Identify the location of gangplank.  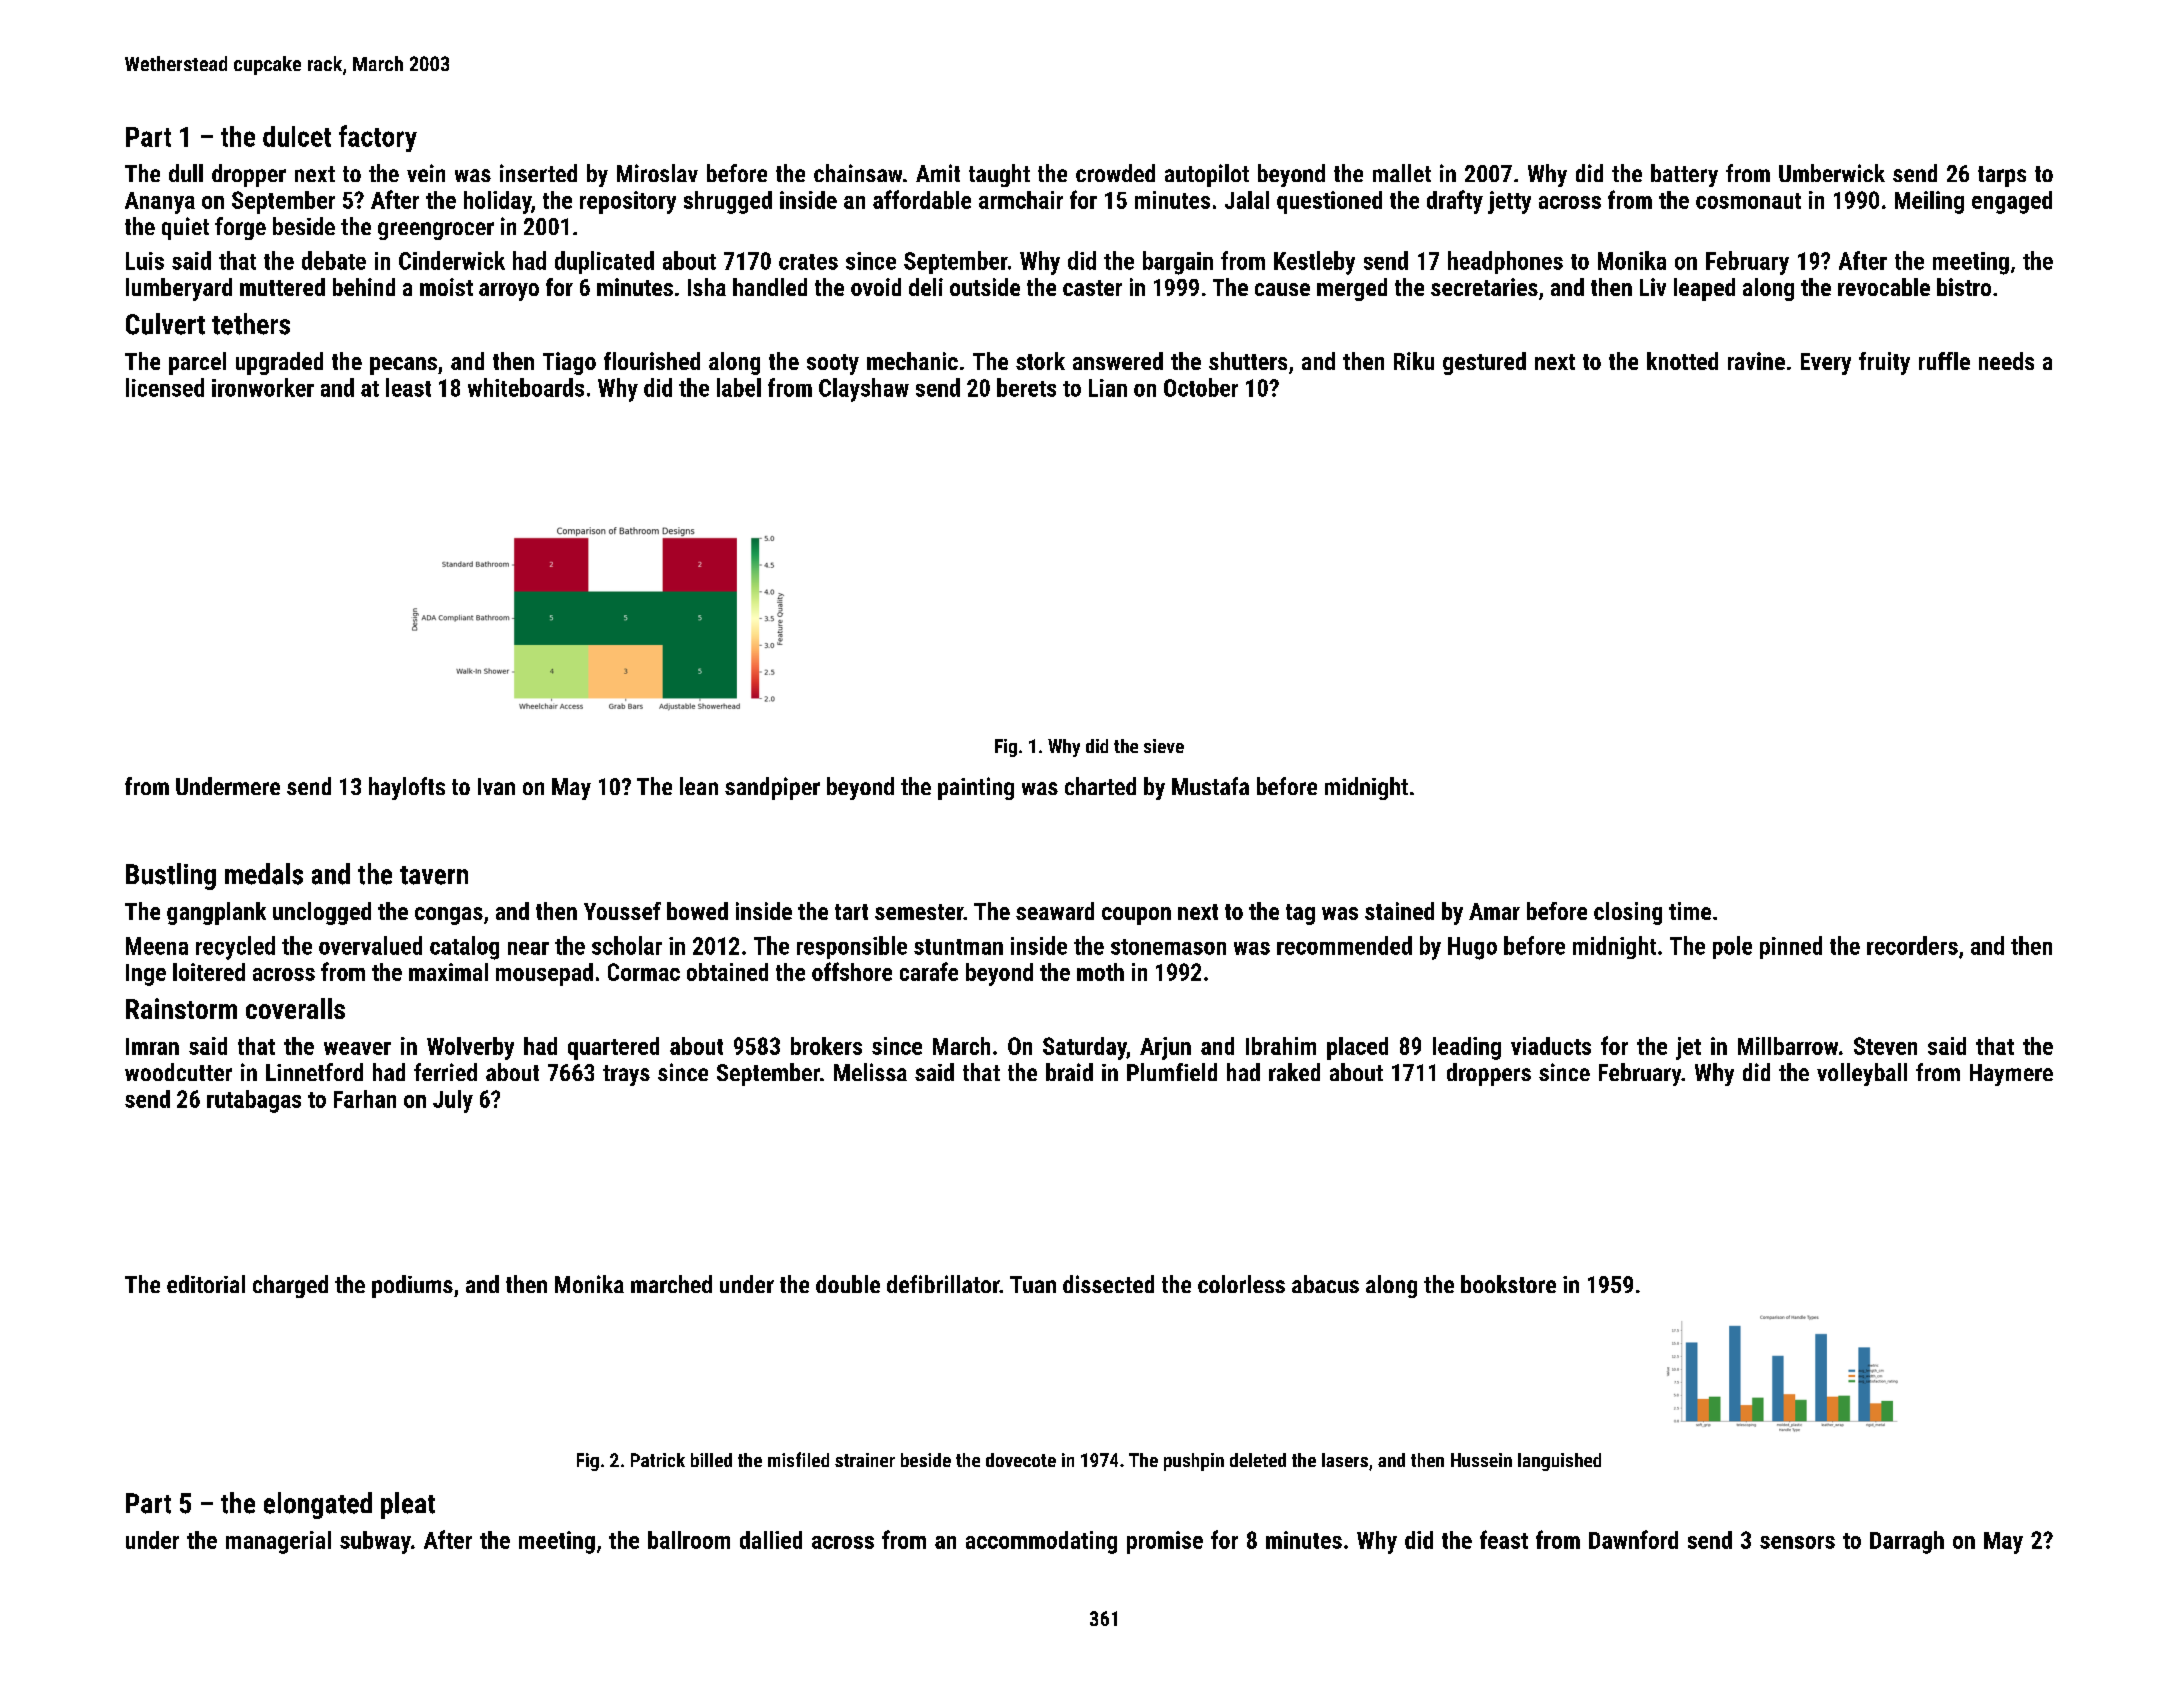
(216, 913).
